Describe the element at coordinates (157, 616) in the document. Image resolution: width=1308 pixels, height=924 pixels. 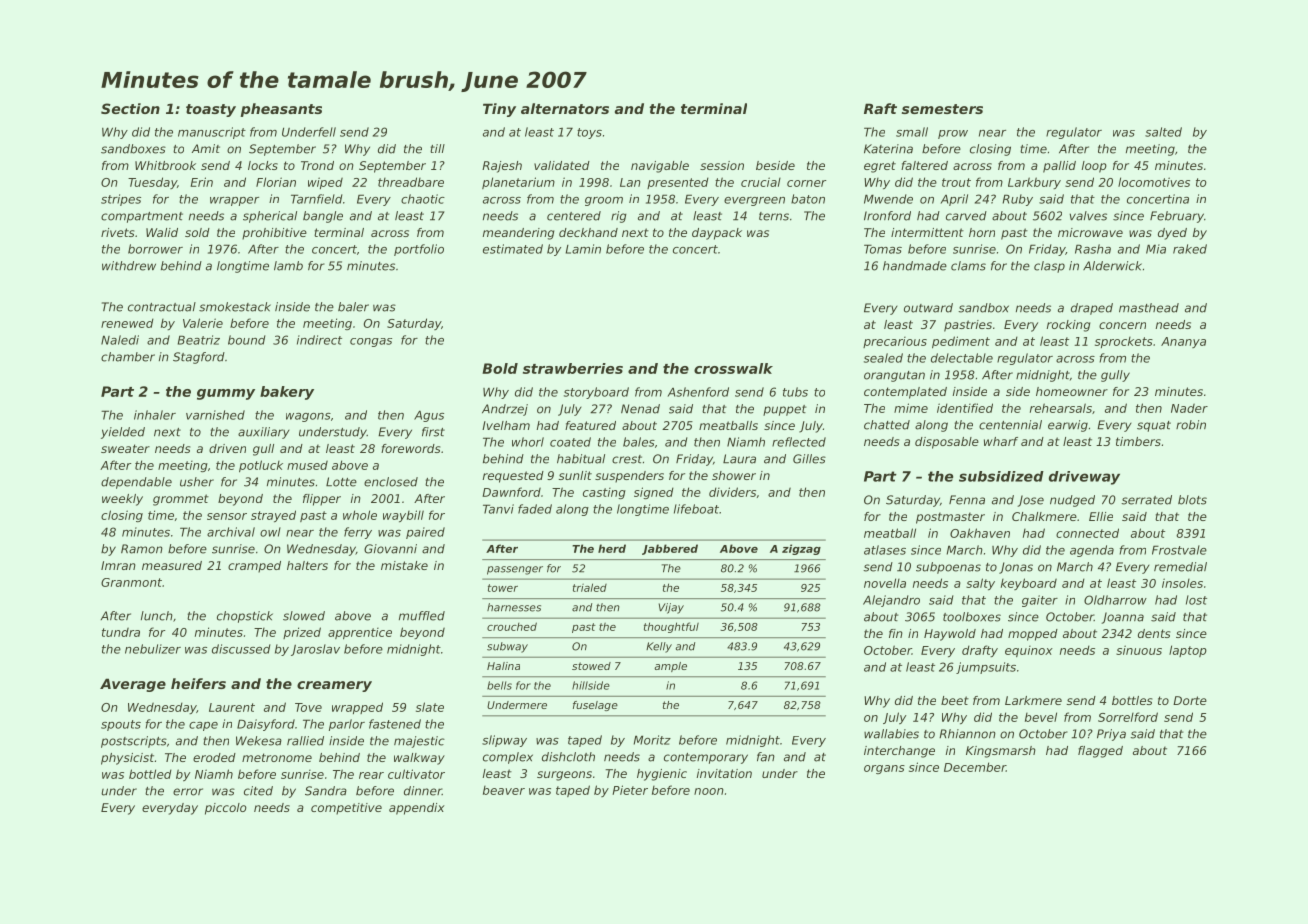
I see `lunch` at that location.
